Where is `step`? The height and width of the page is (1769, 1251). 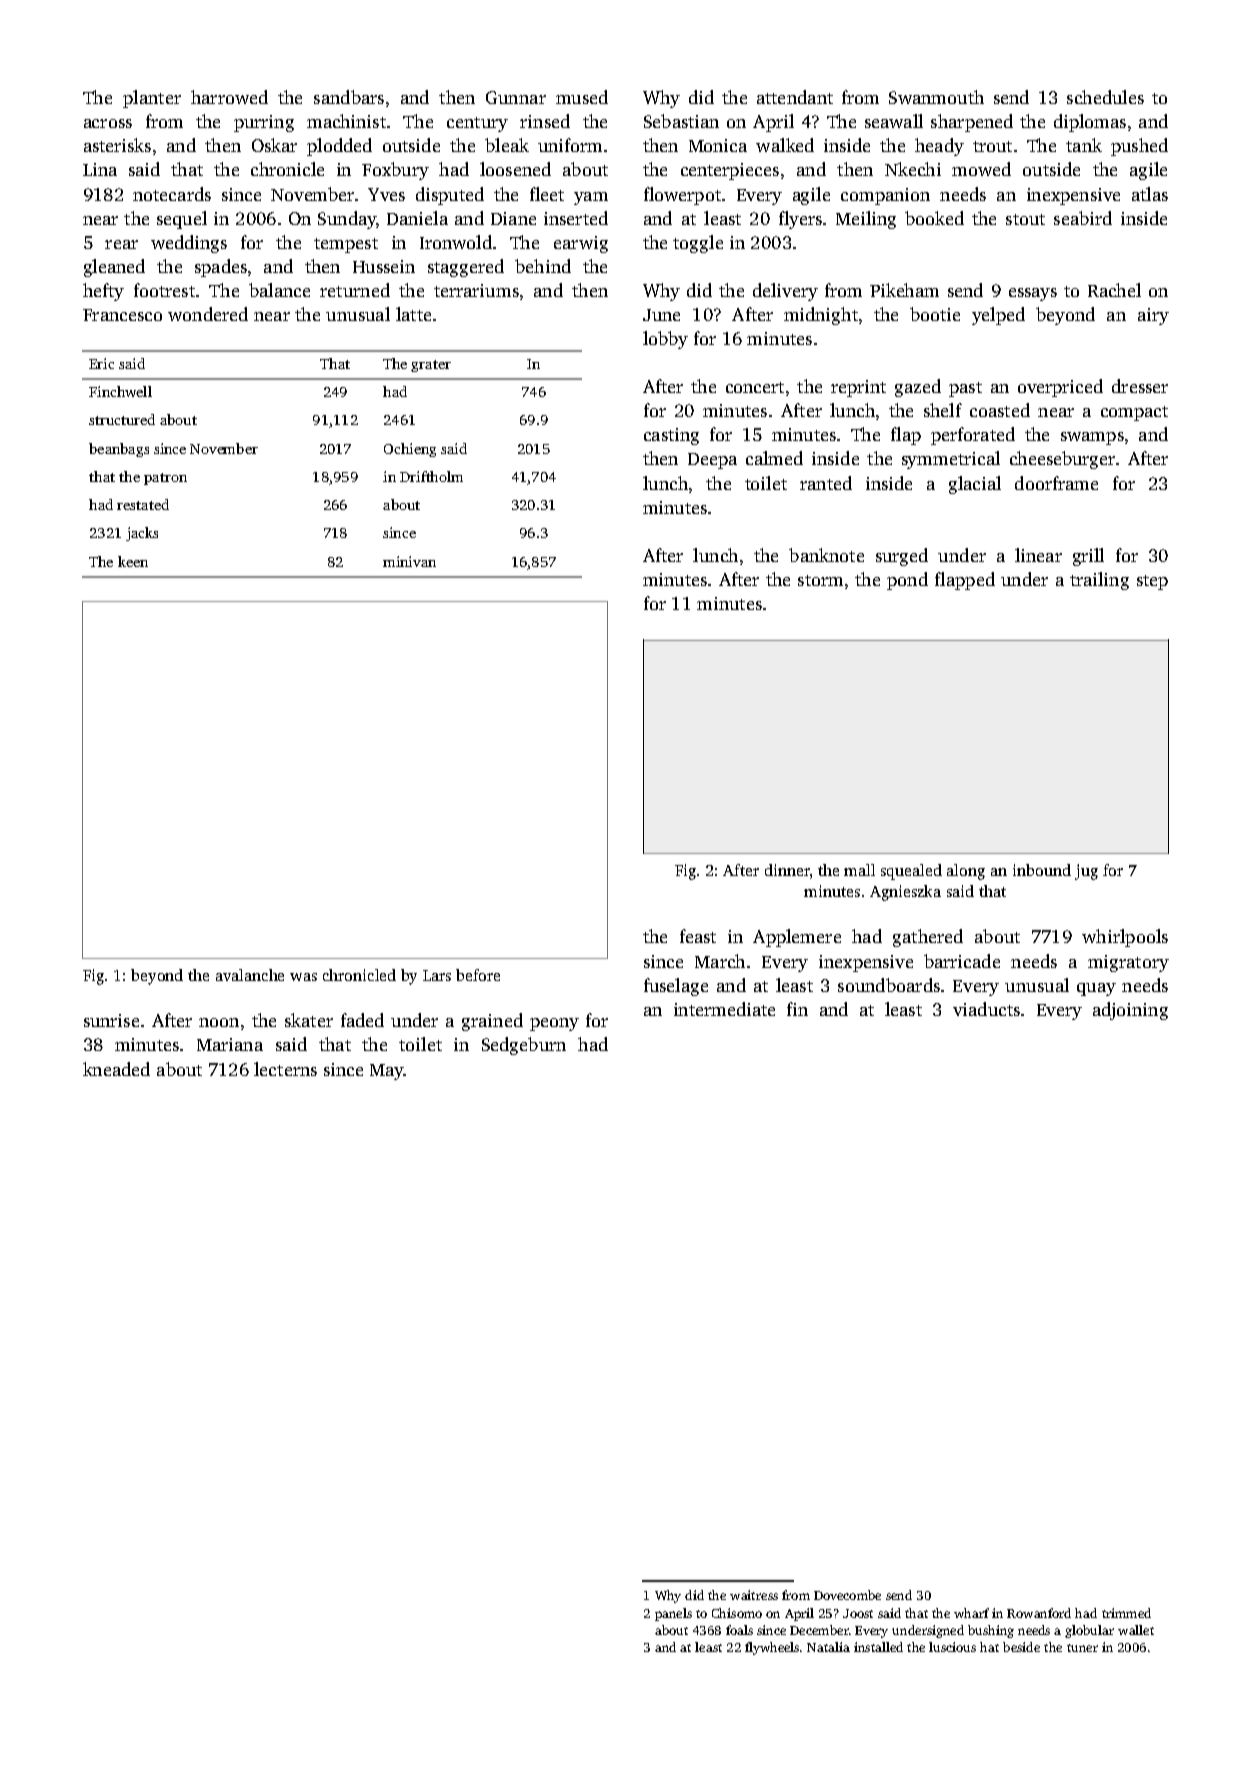 step is located at coordinates (1152, 582).
